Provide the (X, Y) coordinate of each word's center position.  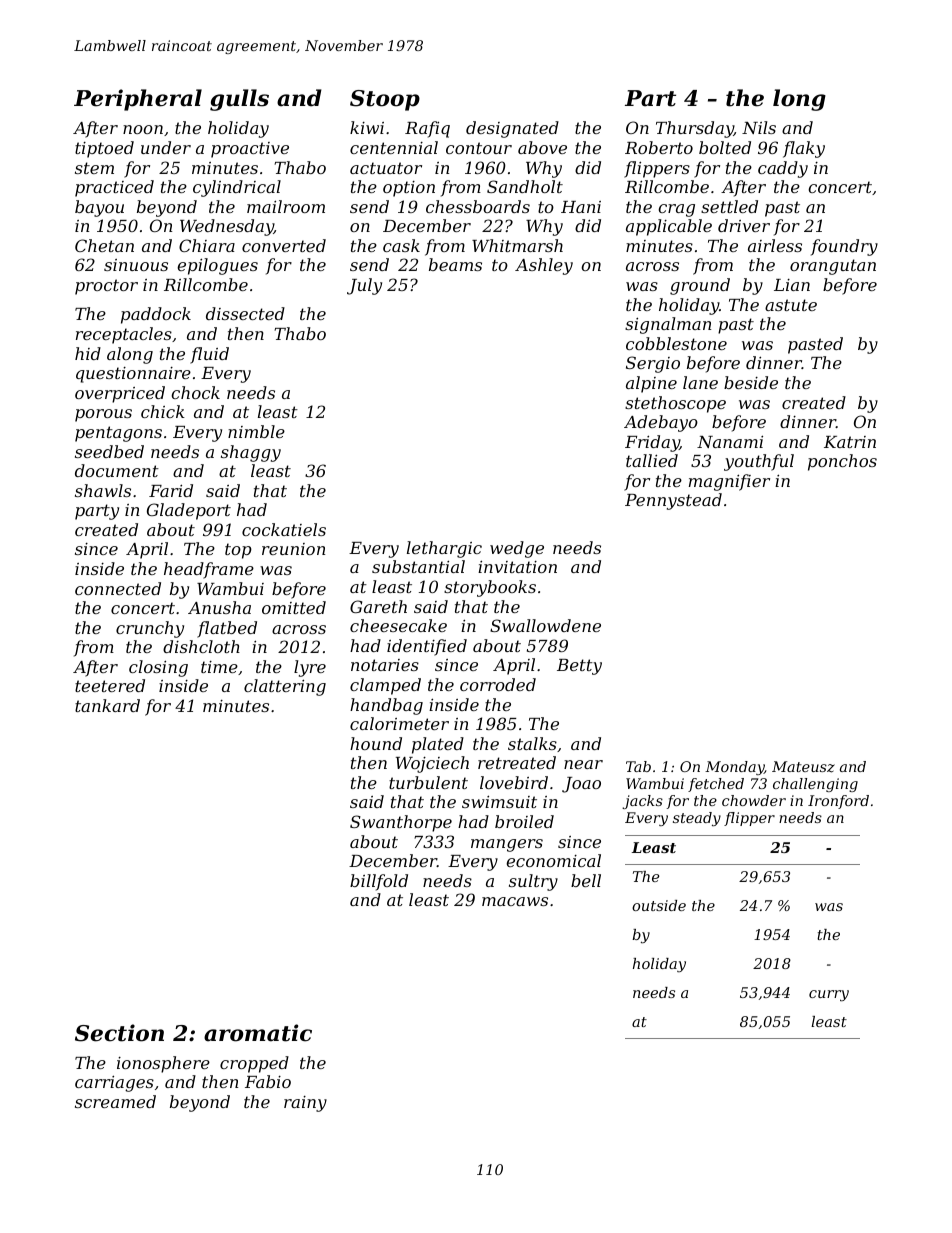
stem (94, 168)
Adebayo (661, 423)
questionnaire (133, 375)
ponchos (842, 462)
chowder (754, 800)
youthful (759, 462)
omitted (294, 607)
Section (119, 1033)
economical (553, 860)
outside (659, 905)
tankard (107, 705)
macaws (515, 901)
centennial (394, 147)
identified (427, 647)
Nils (759, 127)
